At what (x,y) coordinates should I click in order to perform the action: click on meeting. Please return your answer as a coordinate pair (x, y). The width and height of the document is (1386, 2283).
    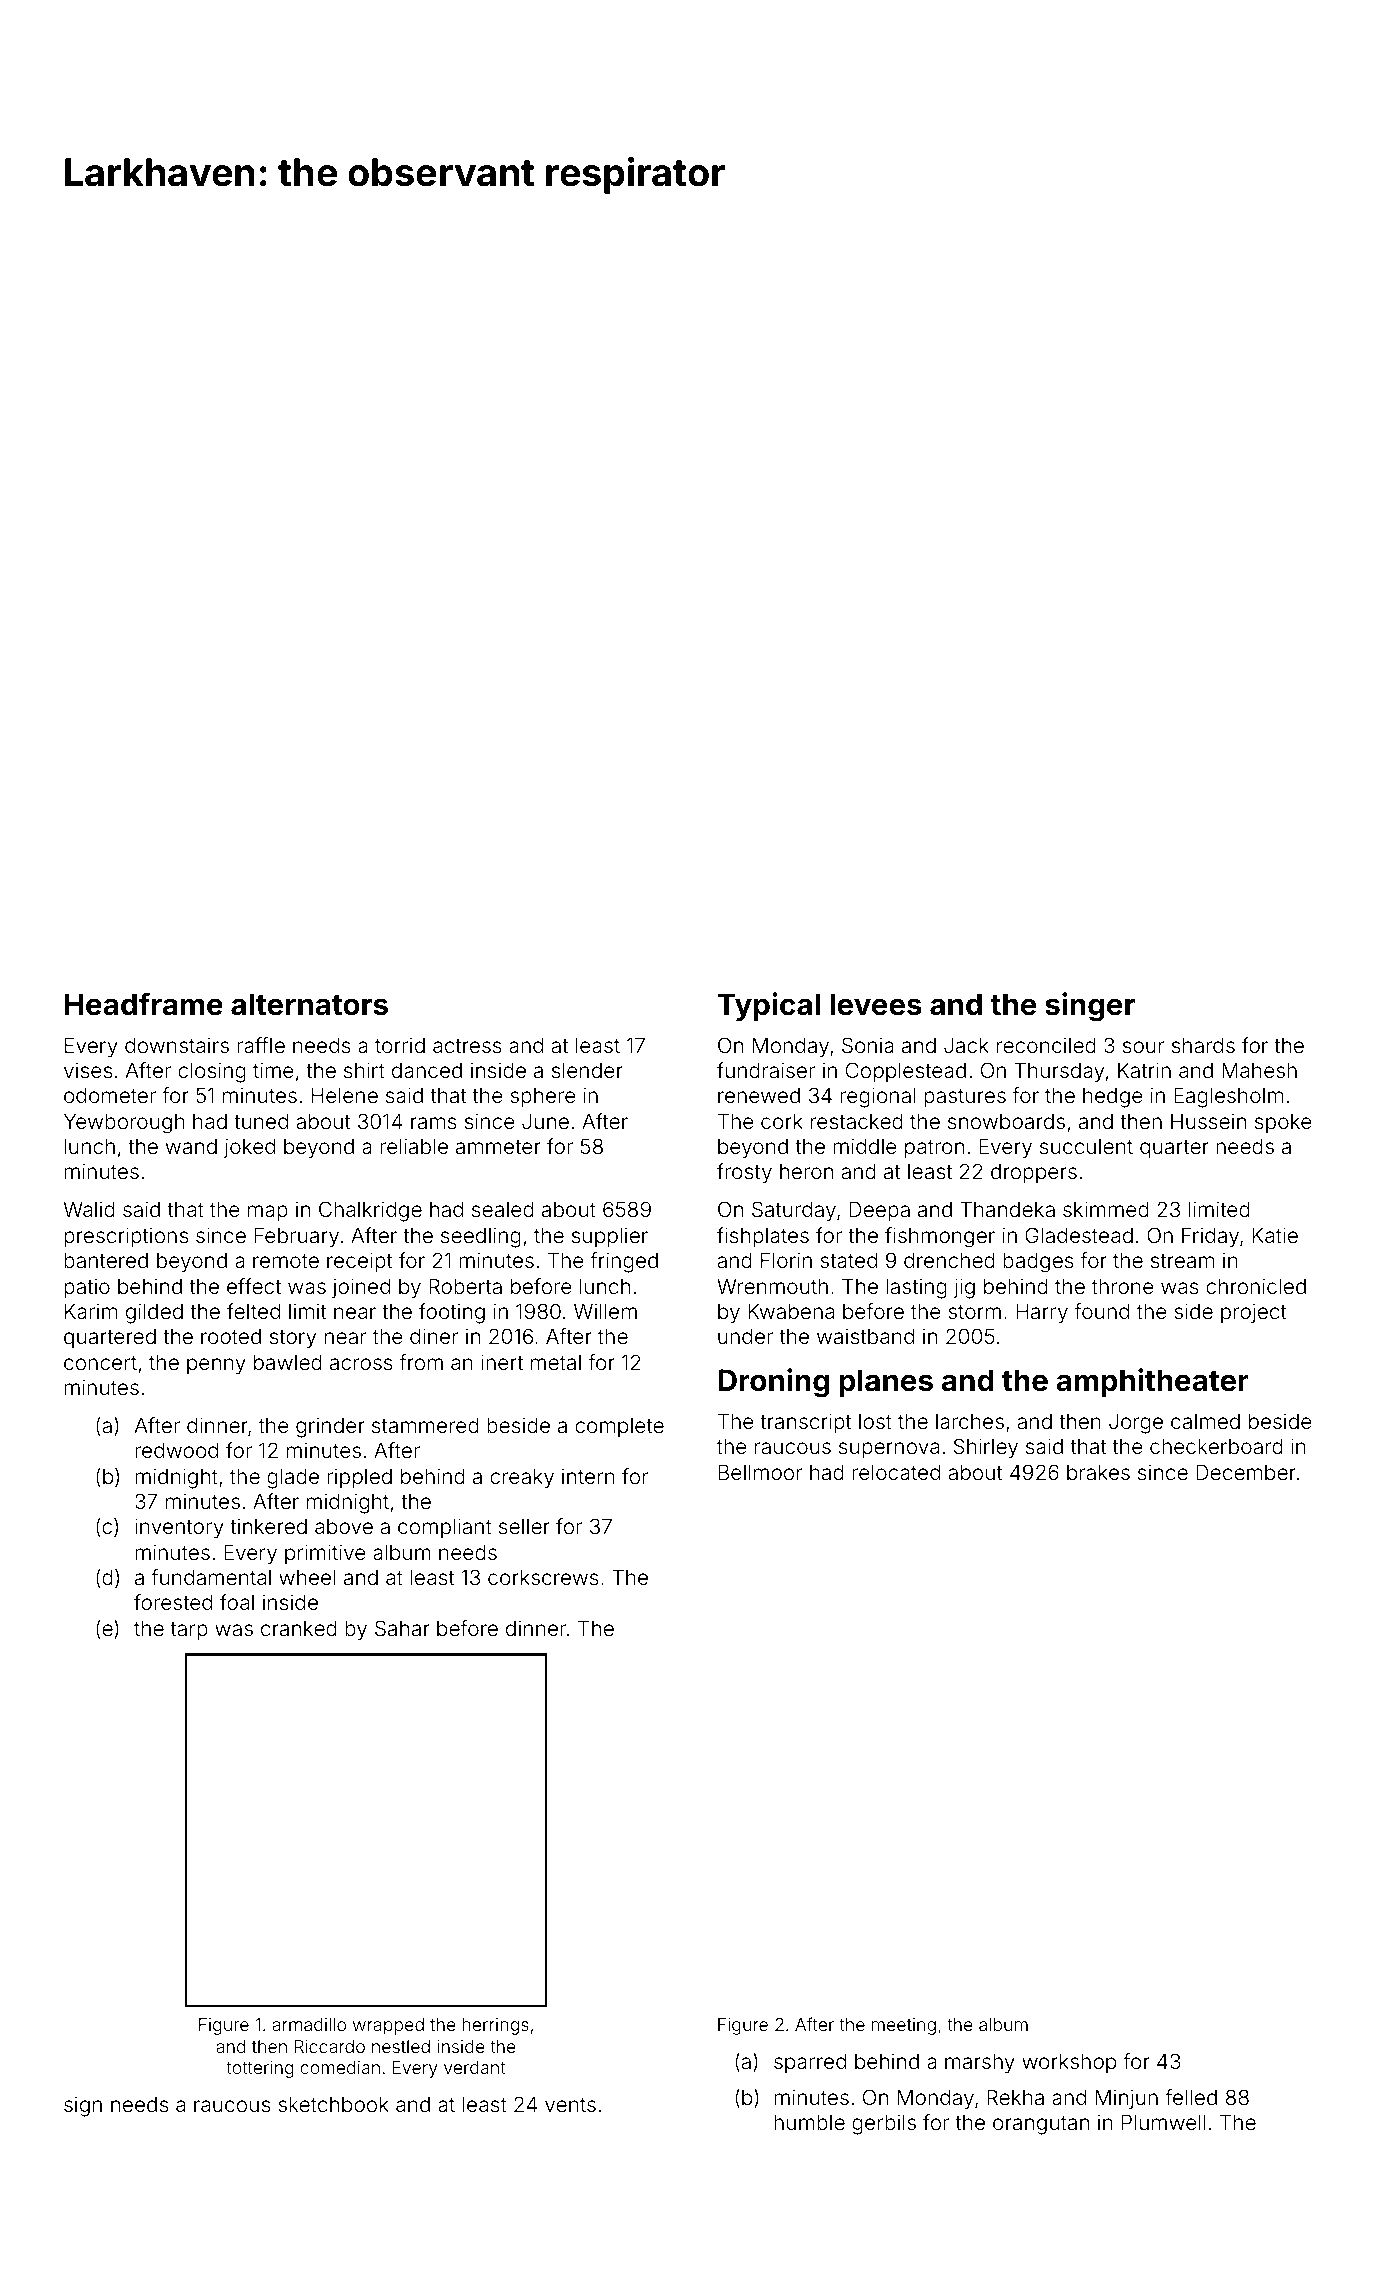
    Looking at the image, I should click on (904, 2026).
